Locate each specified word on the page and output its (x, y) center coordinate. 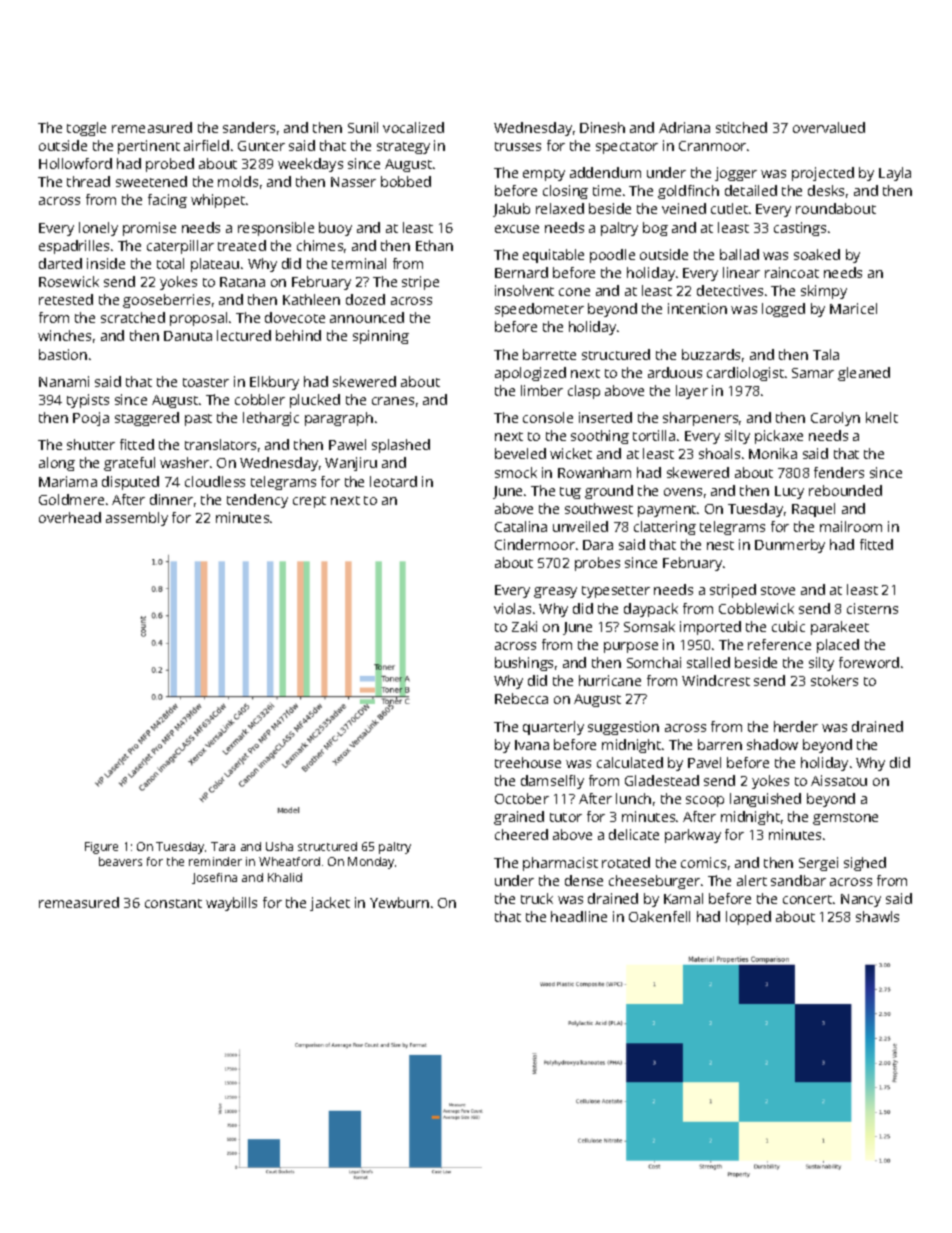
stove (778, 590)
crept (309, 502)
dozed (365, 299)
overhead (70, 517)
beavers (120, 861)
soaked (817, 254)
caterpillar (180, 247)
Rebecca (521, 698)
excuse (517, 229)
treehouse (528, 762)
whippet (218, 201)
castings (800, 229)
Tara (223, 846)
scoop (705, 801)
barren (720, 744)
